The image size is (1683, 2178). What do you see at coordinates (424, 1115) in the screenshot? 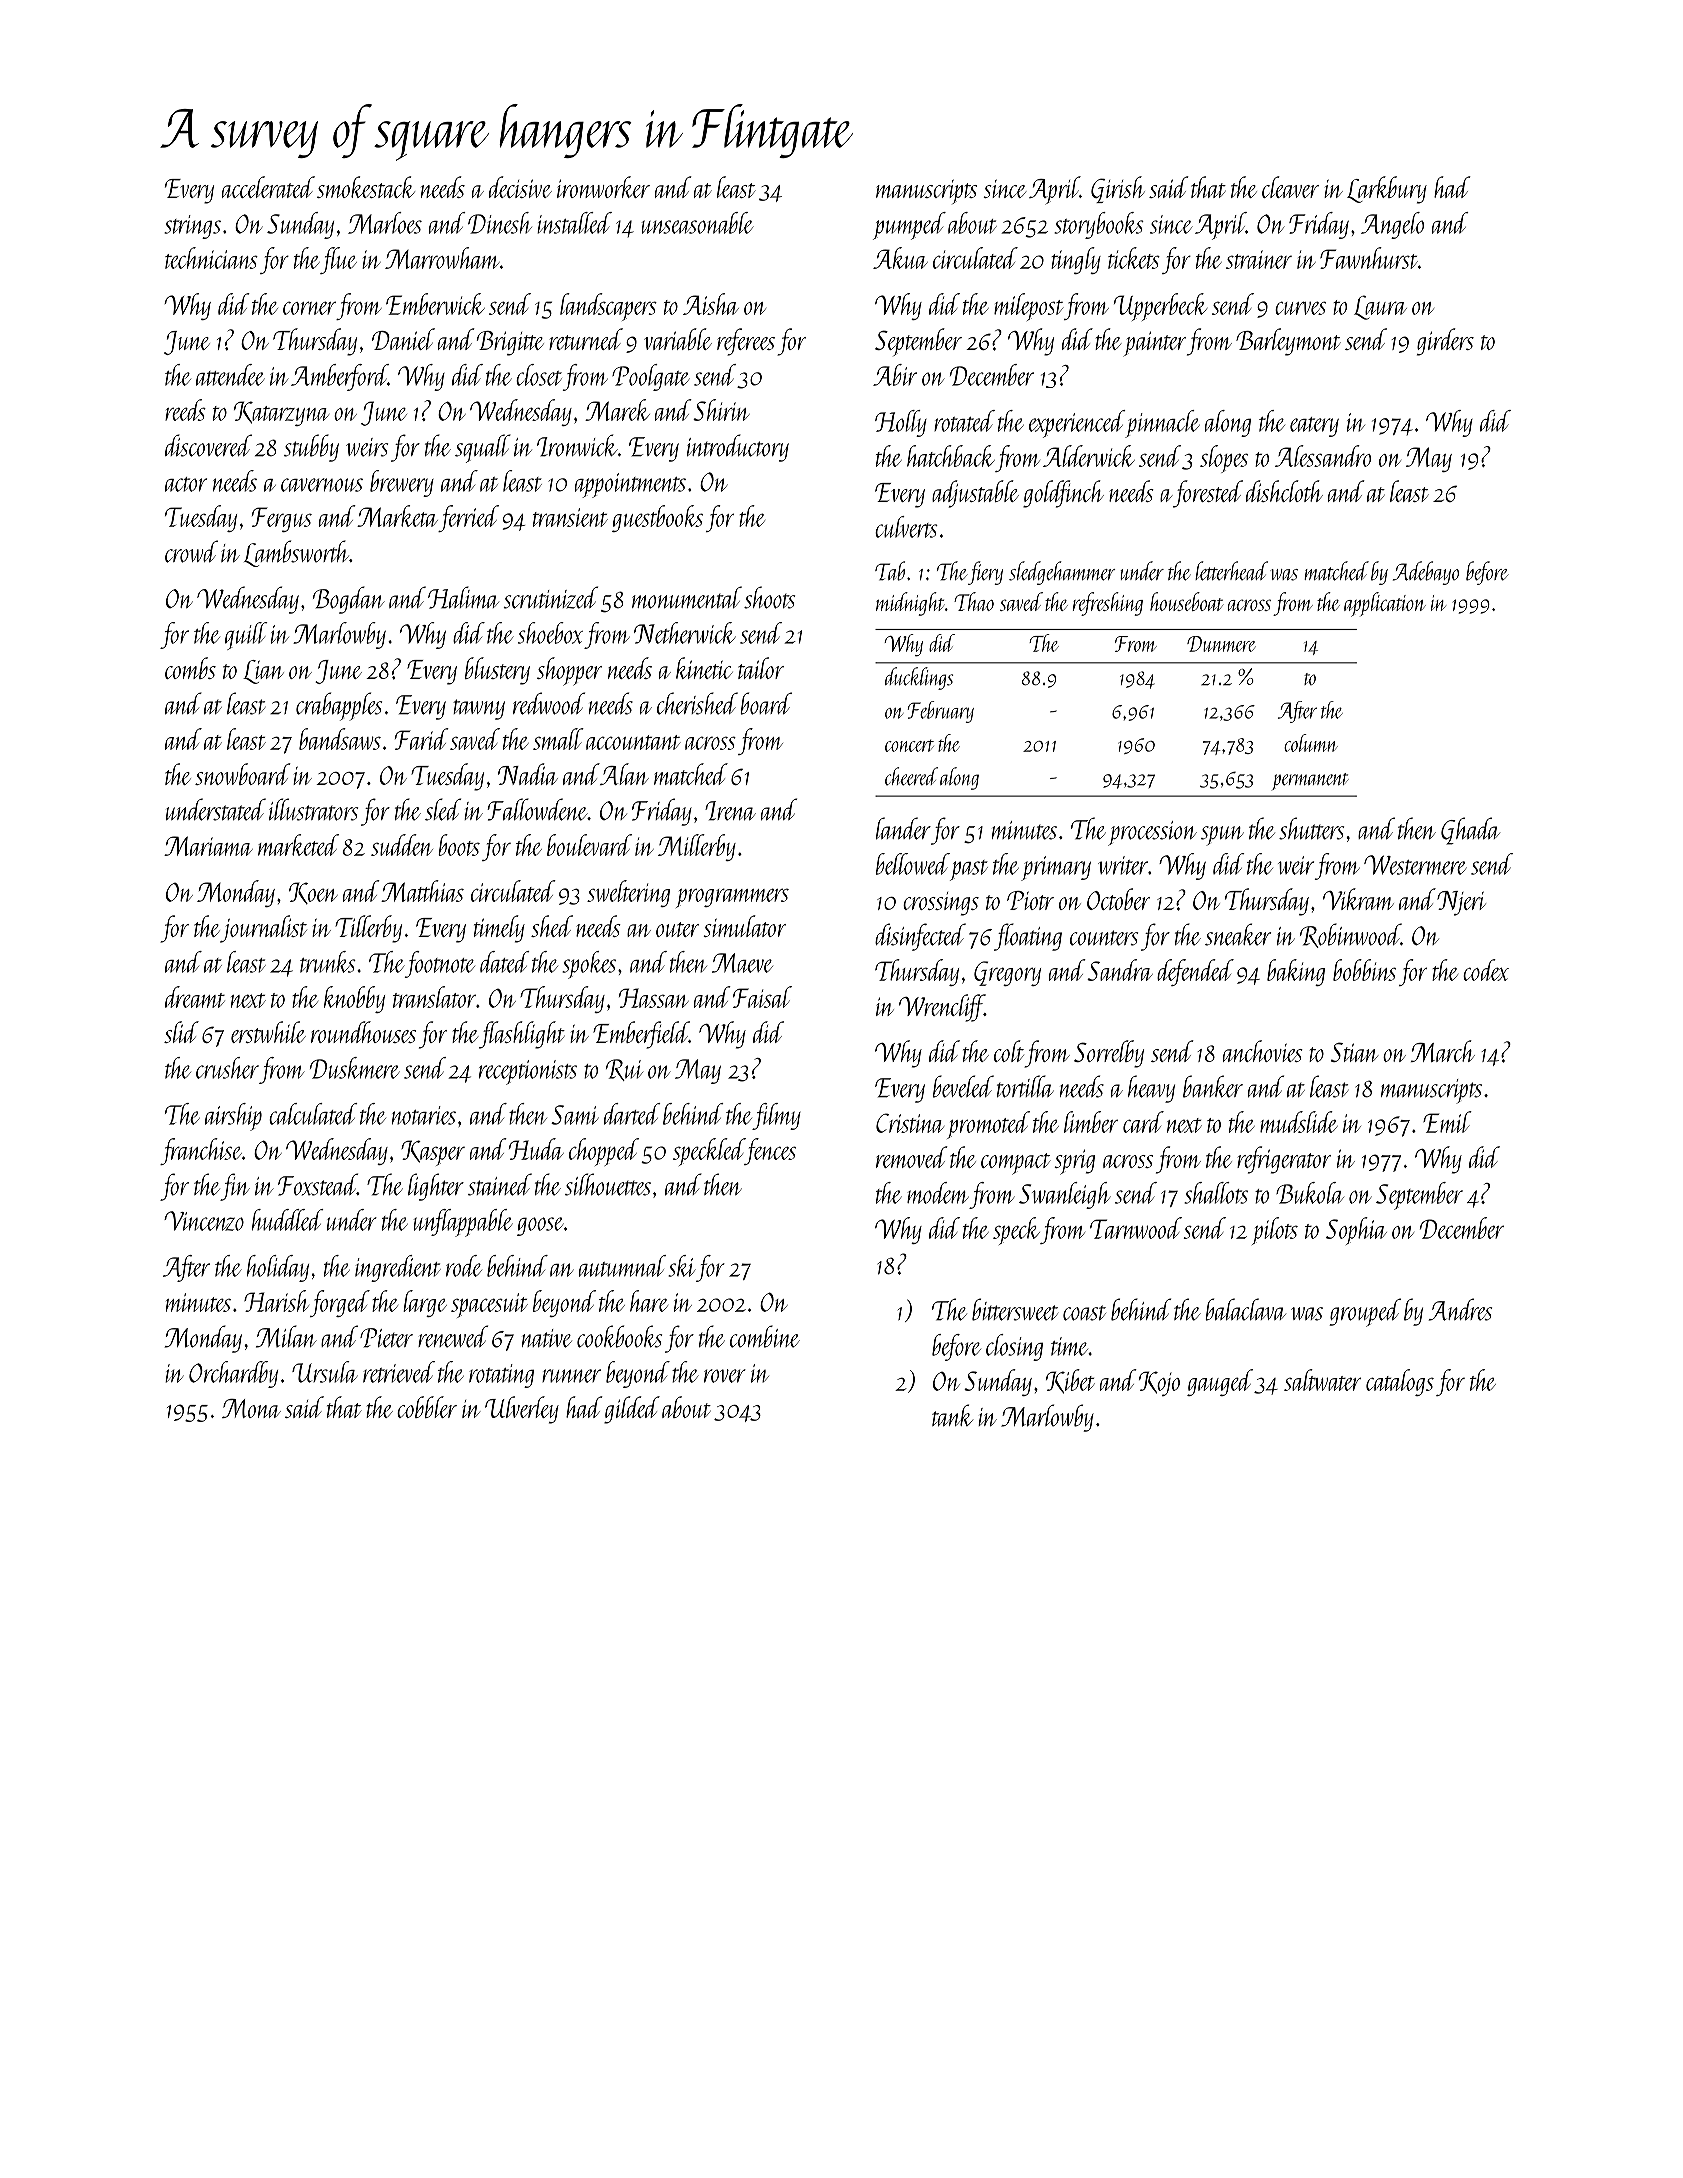
I see `notaries` at bounding box center [424, 1115].
